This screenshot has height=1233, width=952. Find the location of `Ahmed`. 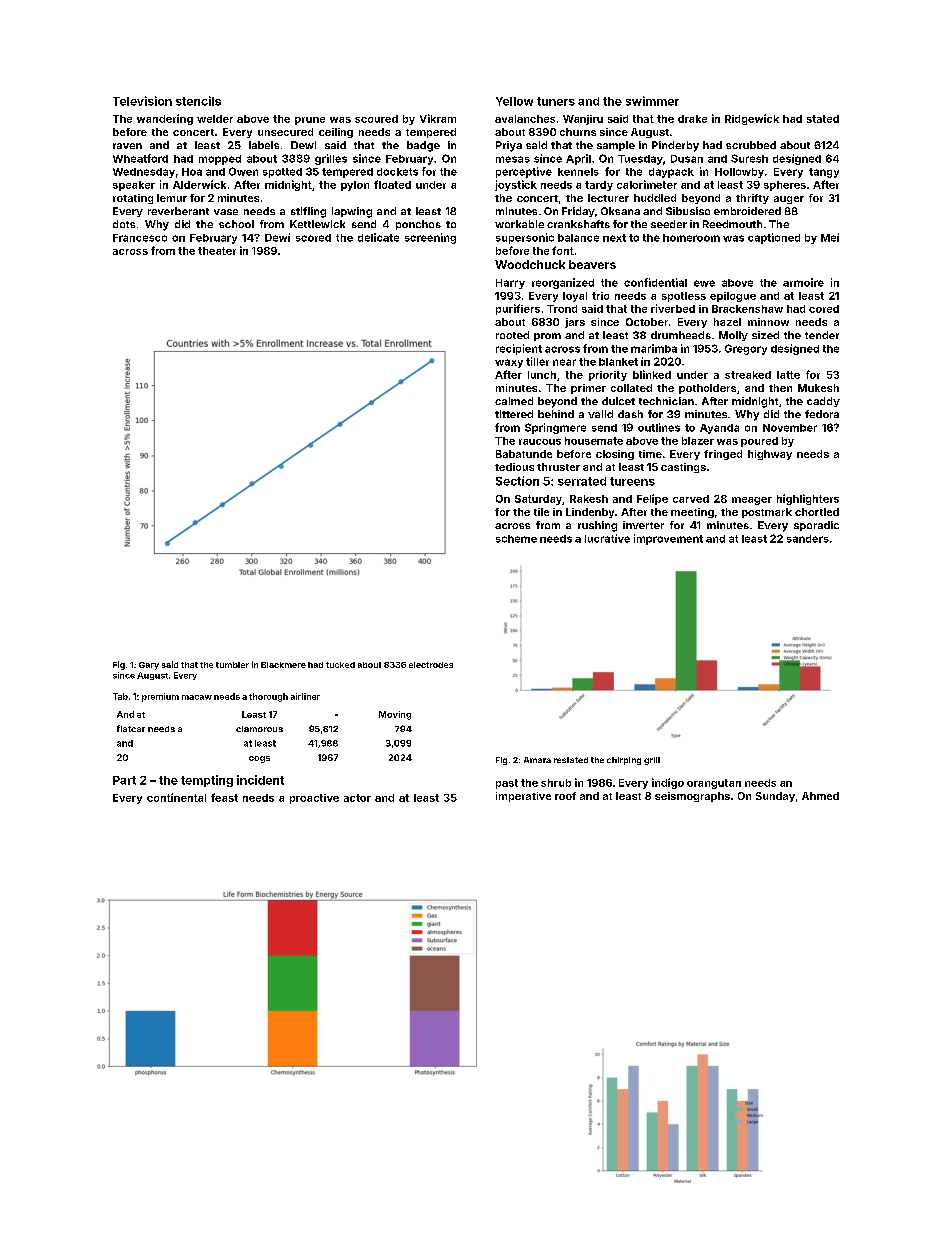

Ahmed is located at coordinates (820, 796).
